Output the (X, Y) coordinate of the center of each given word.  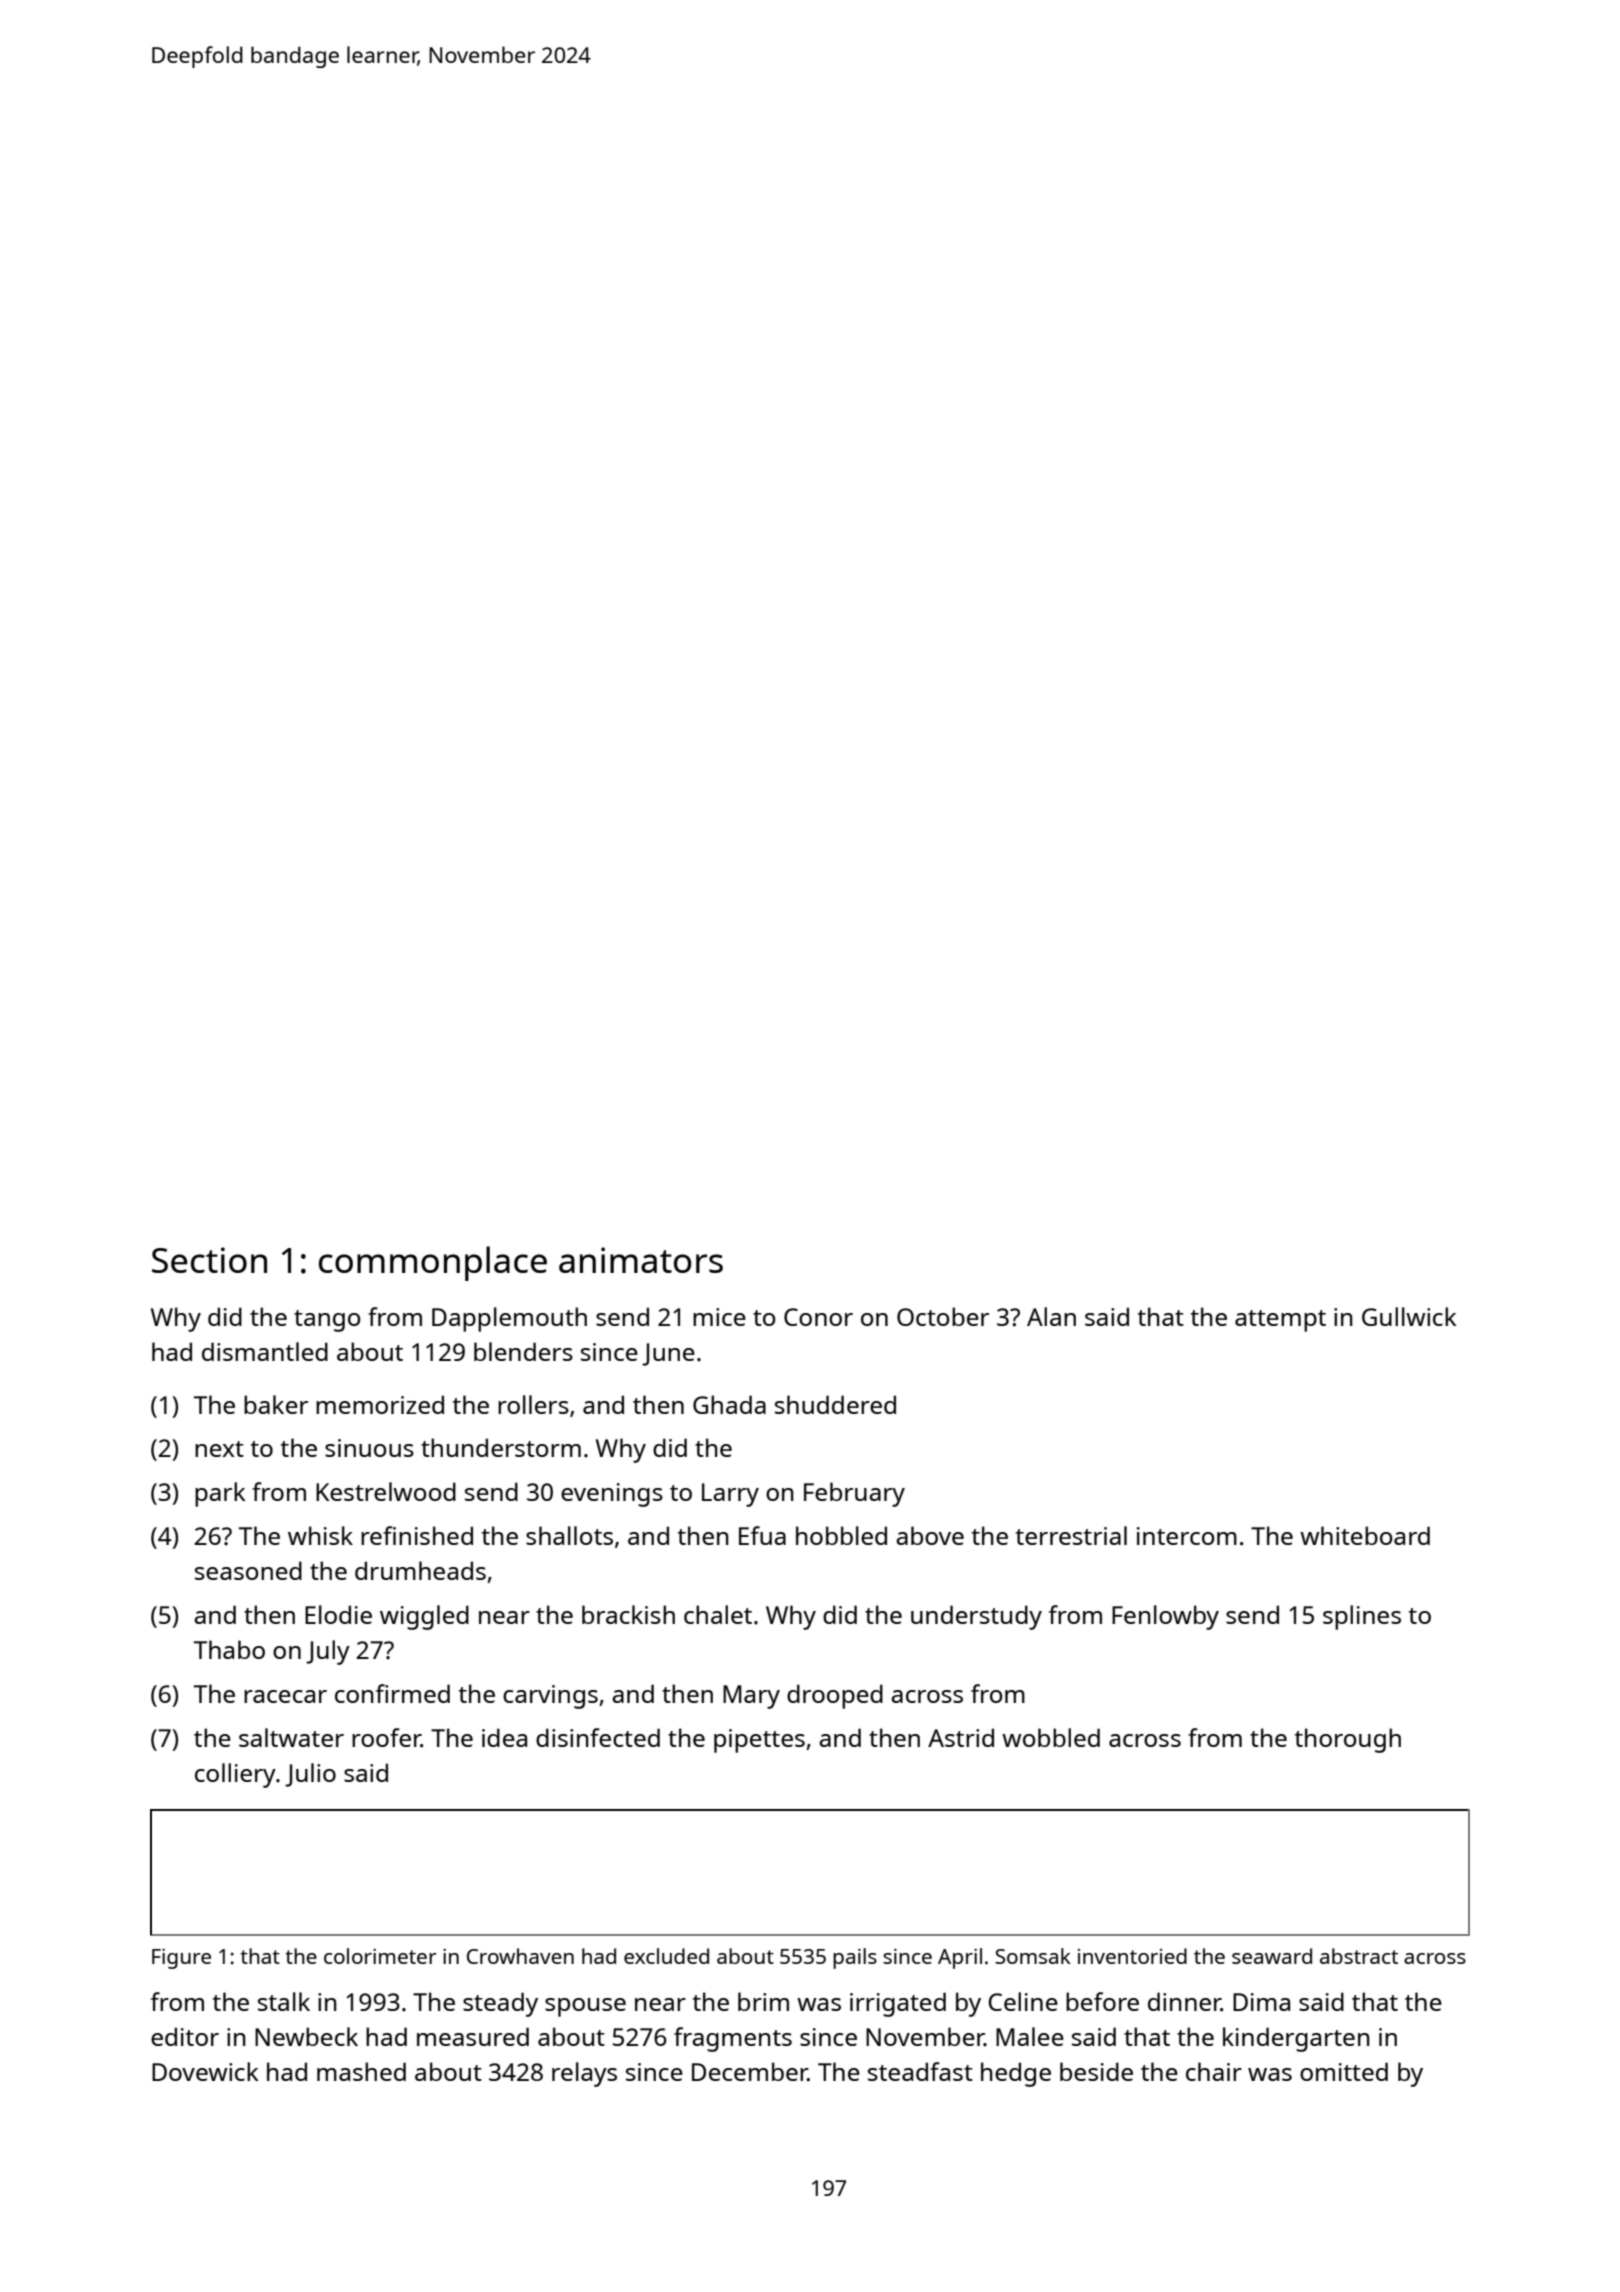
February (854, 1494)
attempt (1280, 1321)
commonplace (433, 1263)
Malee (1030, 2036)
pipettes (759, 1741)
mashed (361, 2071)
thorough (1348, 1740)
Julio (310, 1775)
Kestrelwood (386, 1491)
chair (1214, 2071)
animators (641, 1260)
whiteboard (1365, 1535)
